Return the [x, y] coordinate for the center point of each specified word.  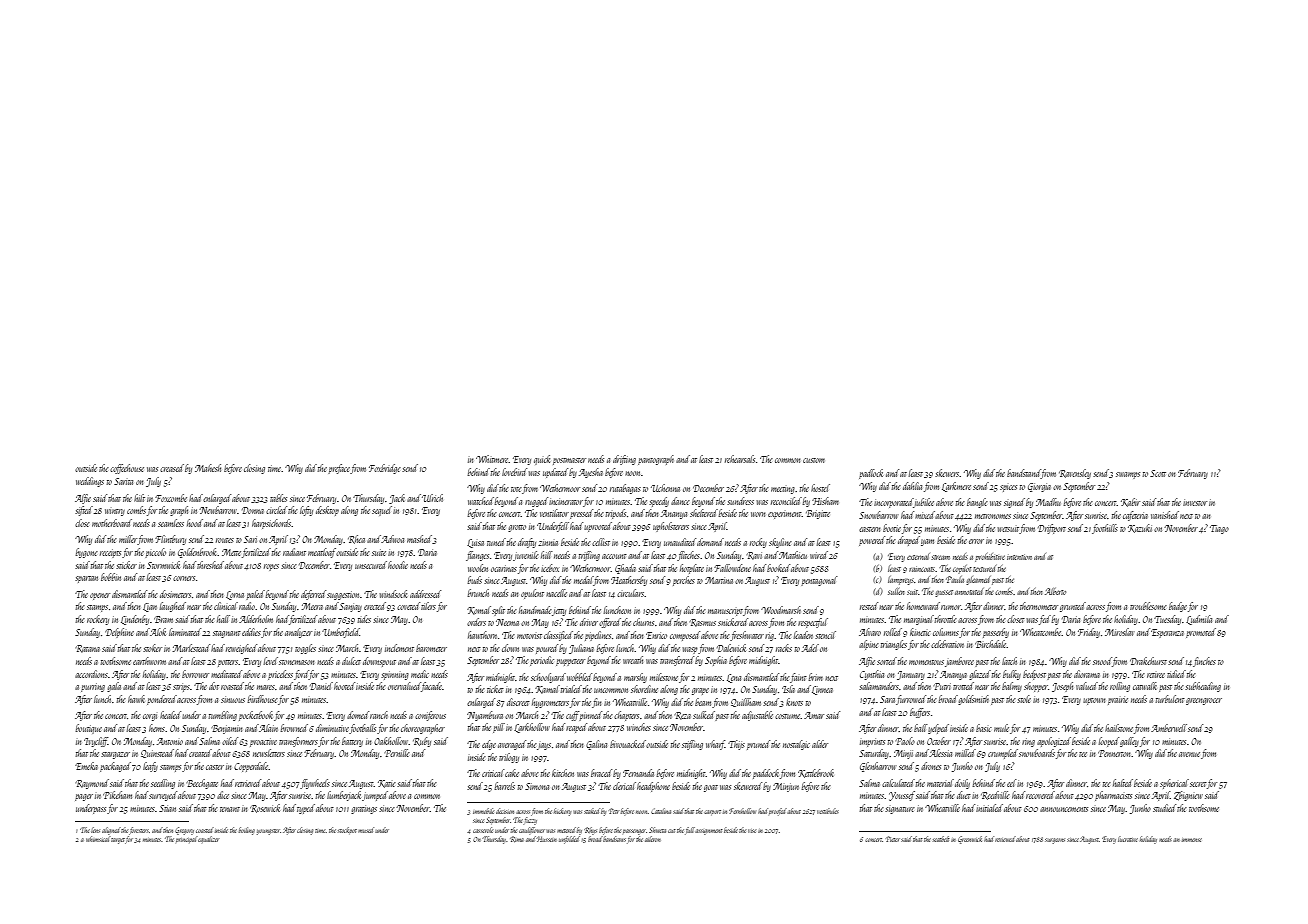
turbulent [1170, 699]
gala [114, 687]
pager [84, 797]
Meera [312, 606]
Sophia [716, 661]
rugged [536, 502]
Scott [1158, 473]
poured [547, 649]
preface [339, 469]
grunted [1073, 607]
